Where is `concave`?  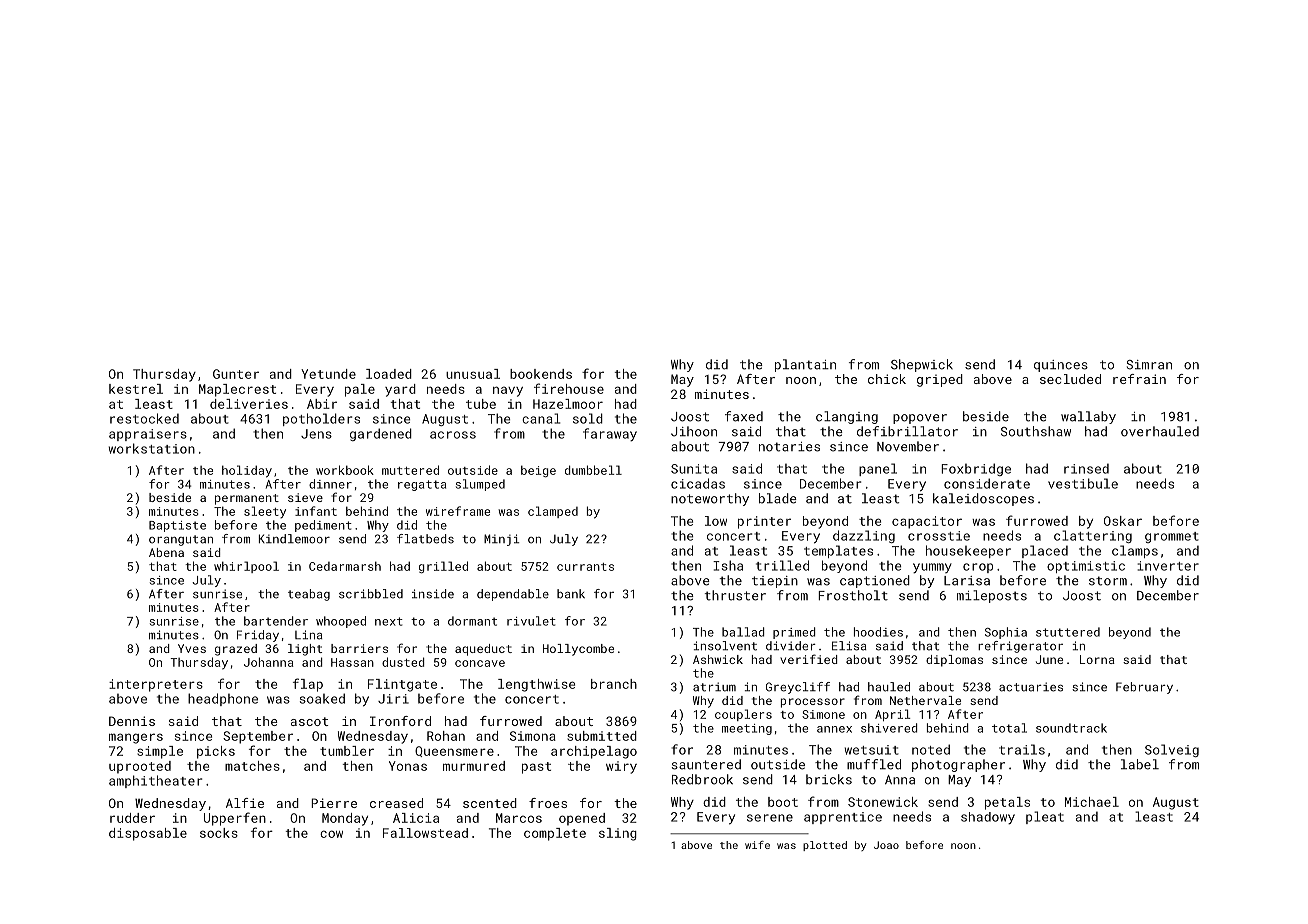
concave is located at coordinates (480, 663).
